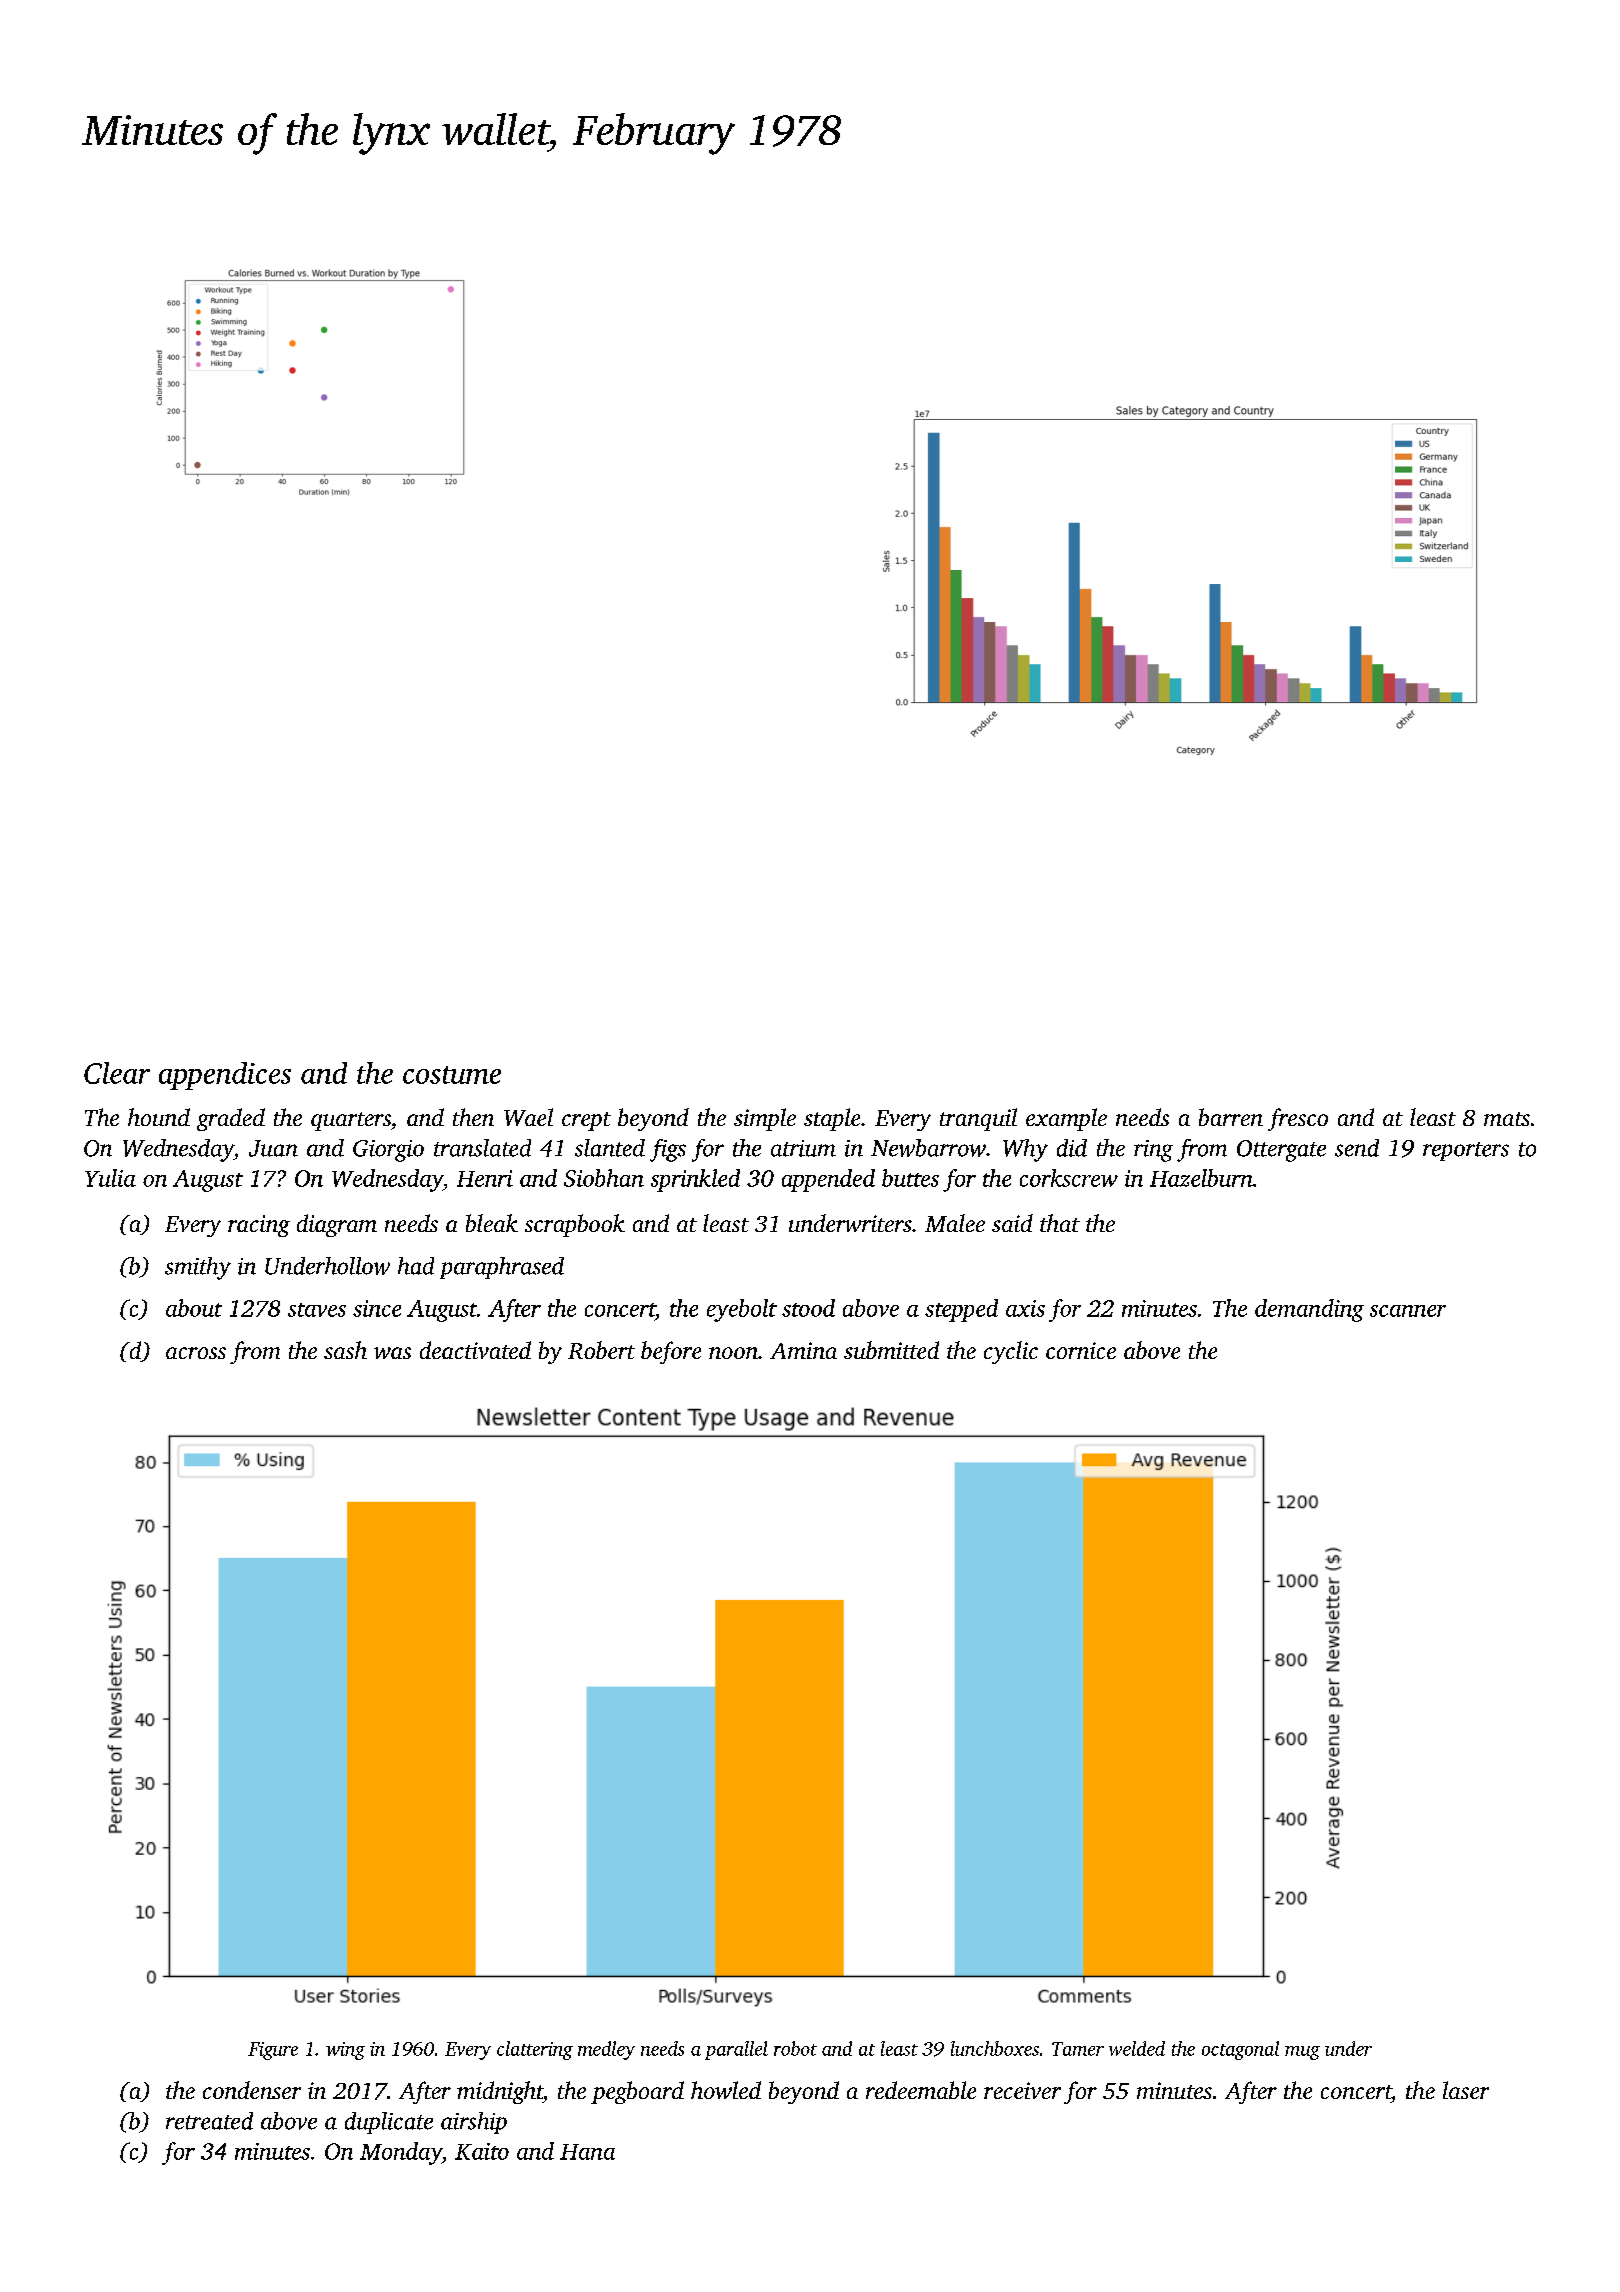 Image resolution: width=1620 pixels, height=2292 pixels. I want to click on sash, so click(345, 1350).
